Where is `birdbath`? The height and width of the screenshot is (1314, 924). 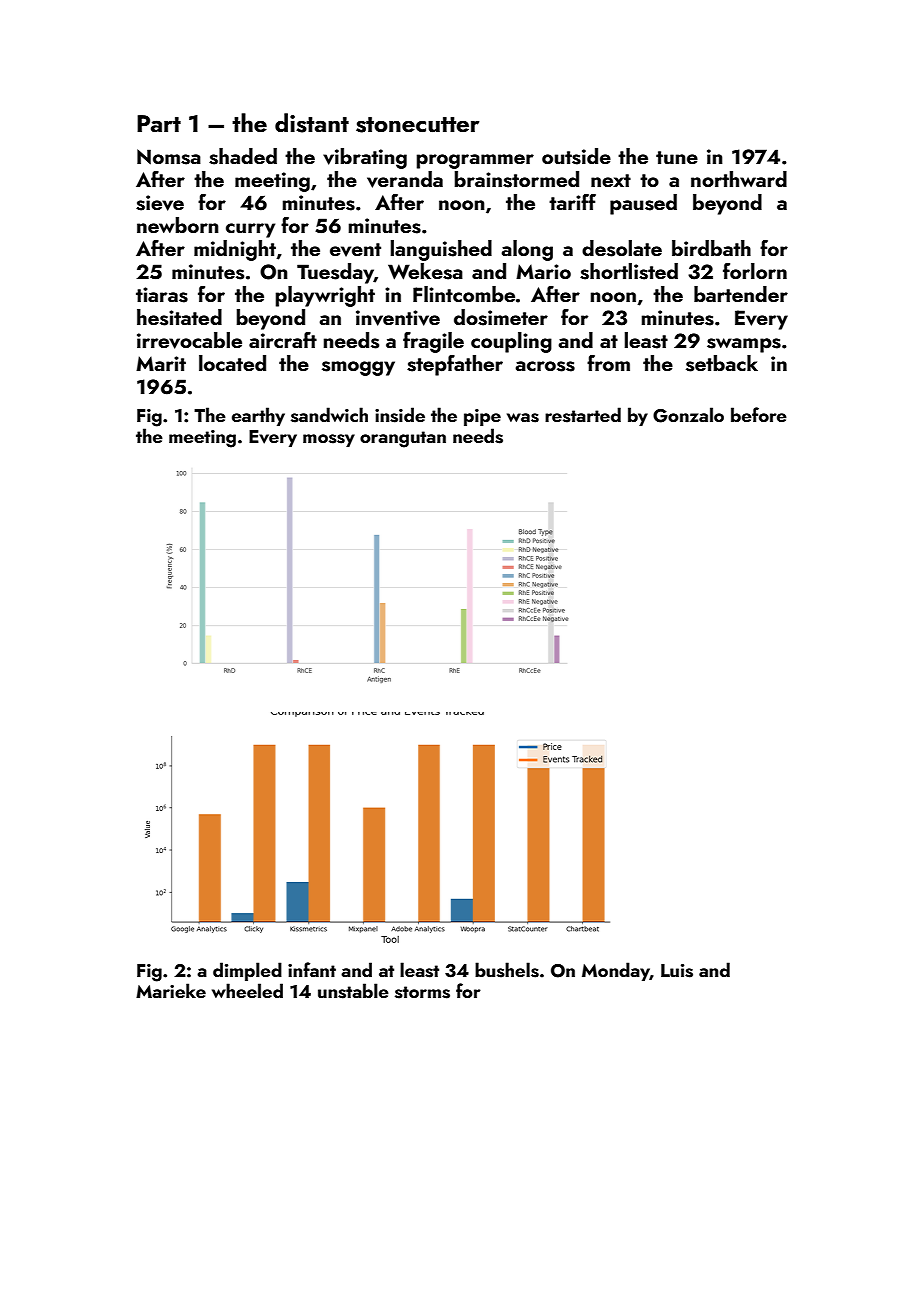
birdbath is located at coordinates (711, 248).
